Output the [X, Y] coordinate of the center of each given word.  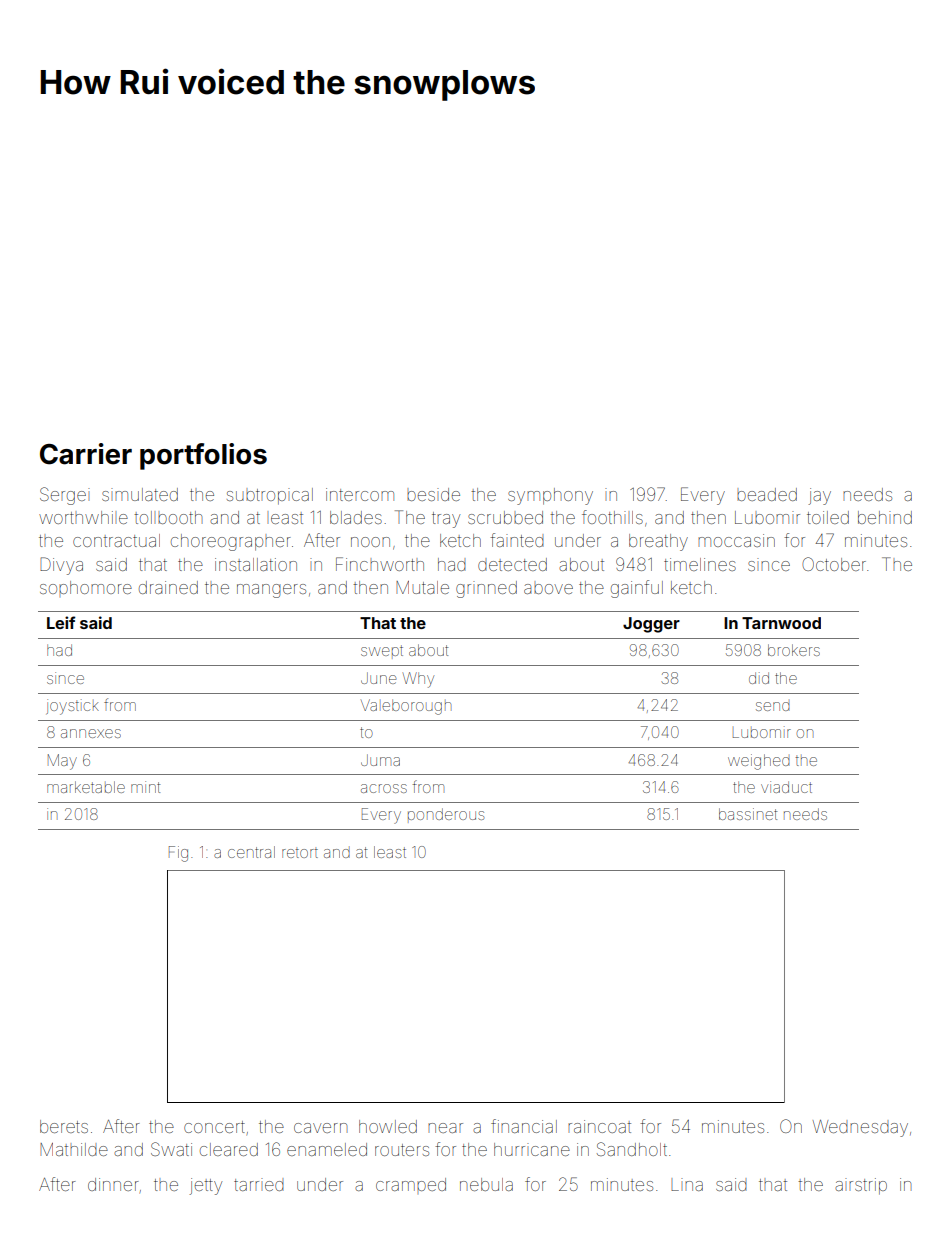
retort [300, 853]
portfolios [203, 456]
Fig [178, 854]
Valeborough [406, 707]
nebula [486, 1184]
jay [819, 496]
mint [145, 787]
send [773, 706]
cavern [320, 1128]
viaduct [786, 787]
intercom [360, 494]
